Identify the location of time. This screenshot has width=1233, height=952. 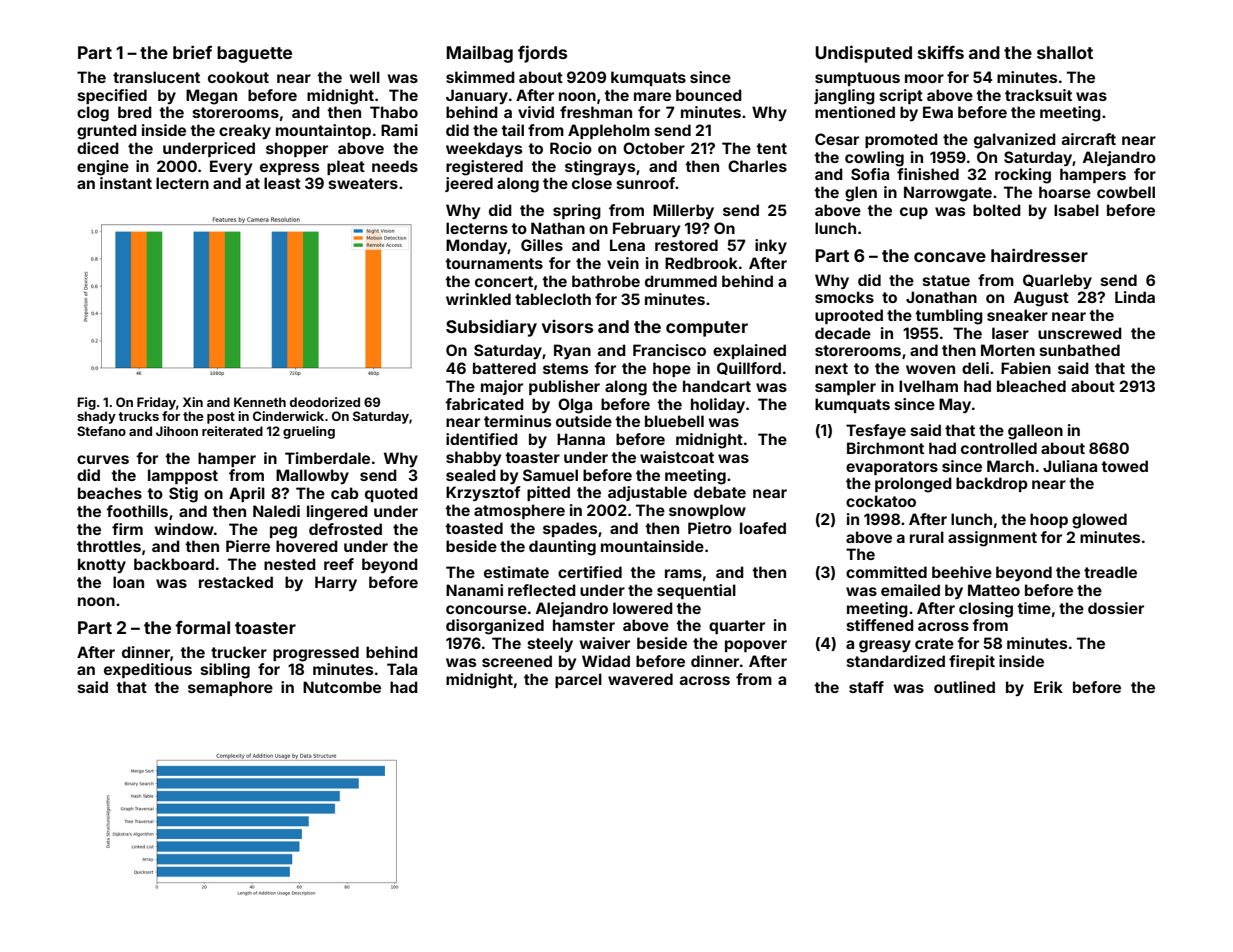
(1034, 608).
